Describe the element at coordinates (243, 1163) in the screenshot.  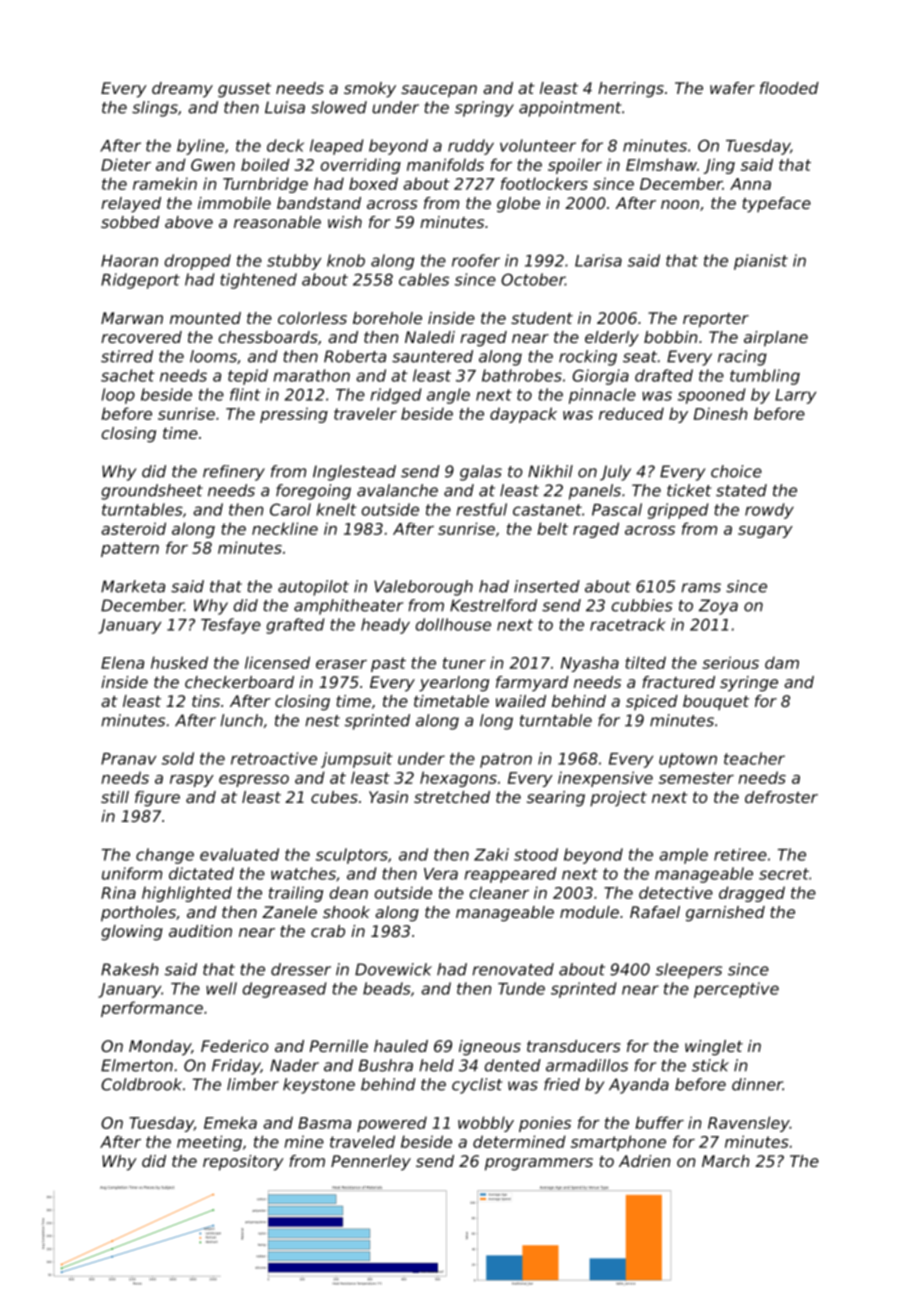
I see `repository` at that location.
